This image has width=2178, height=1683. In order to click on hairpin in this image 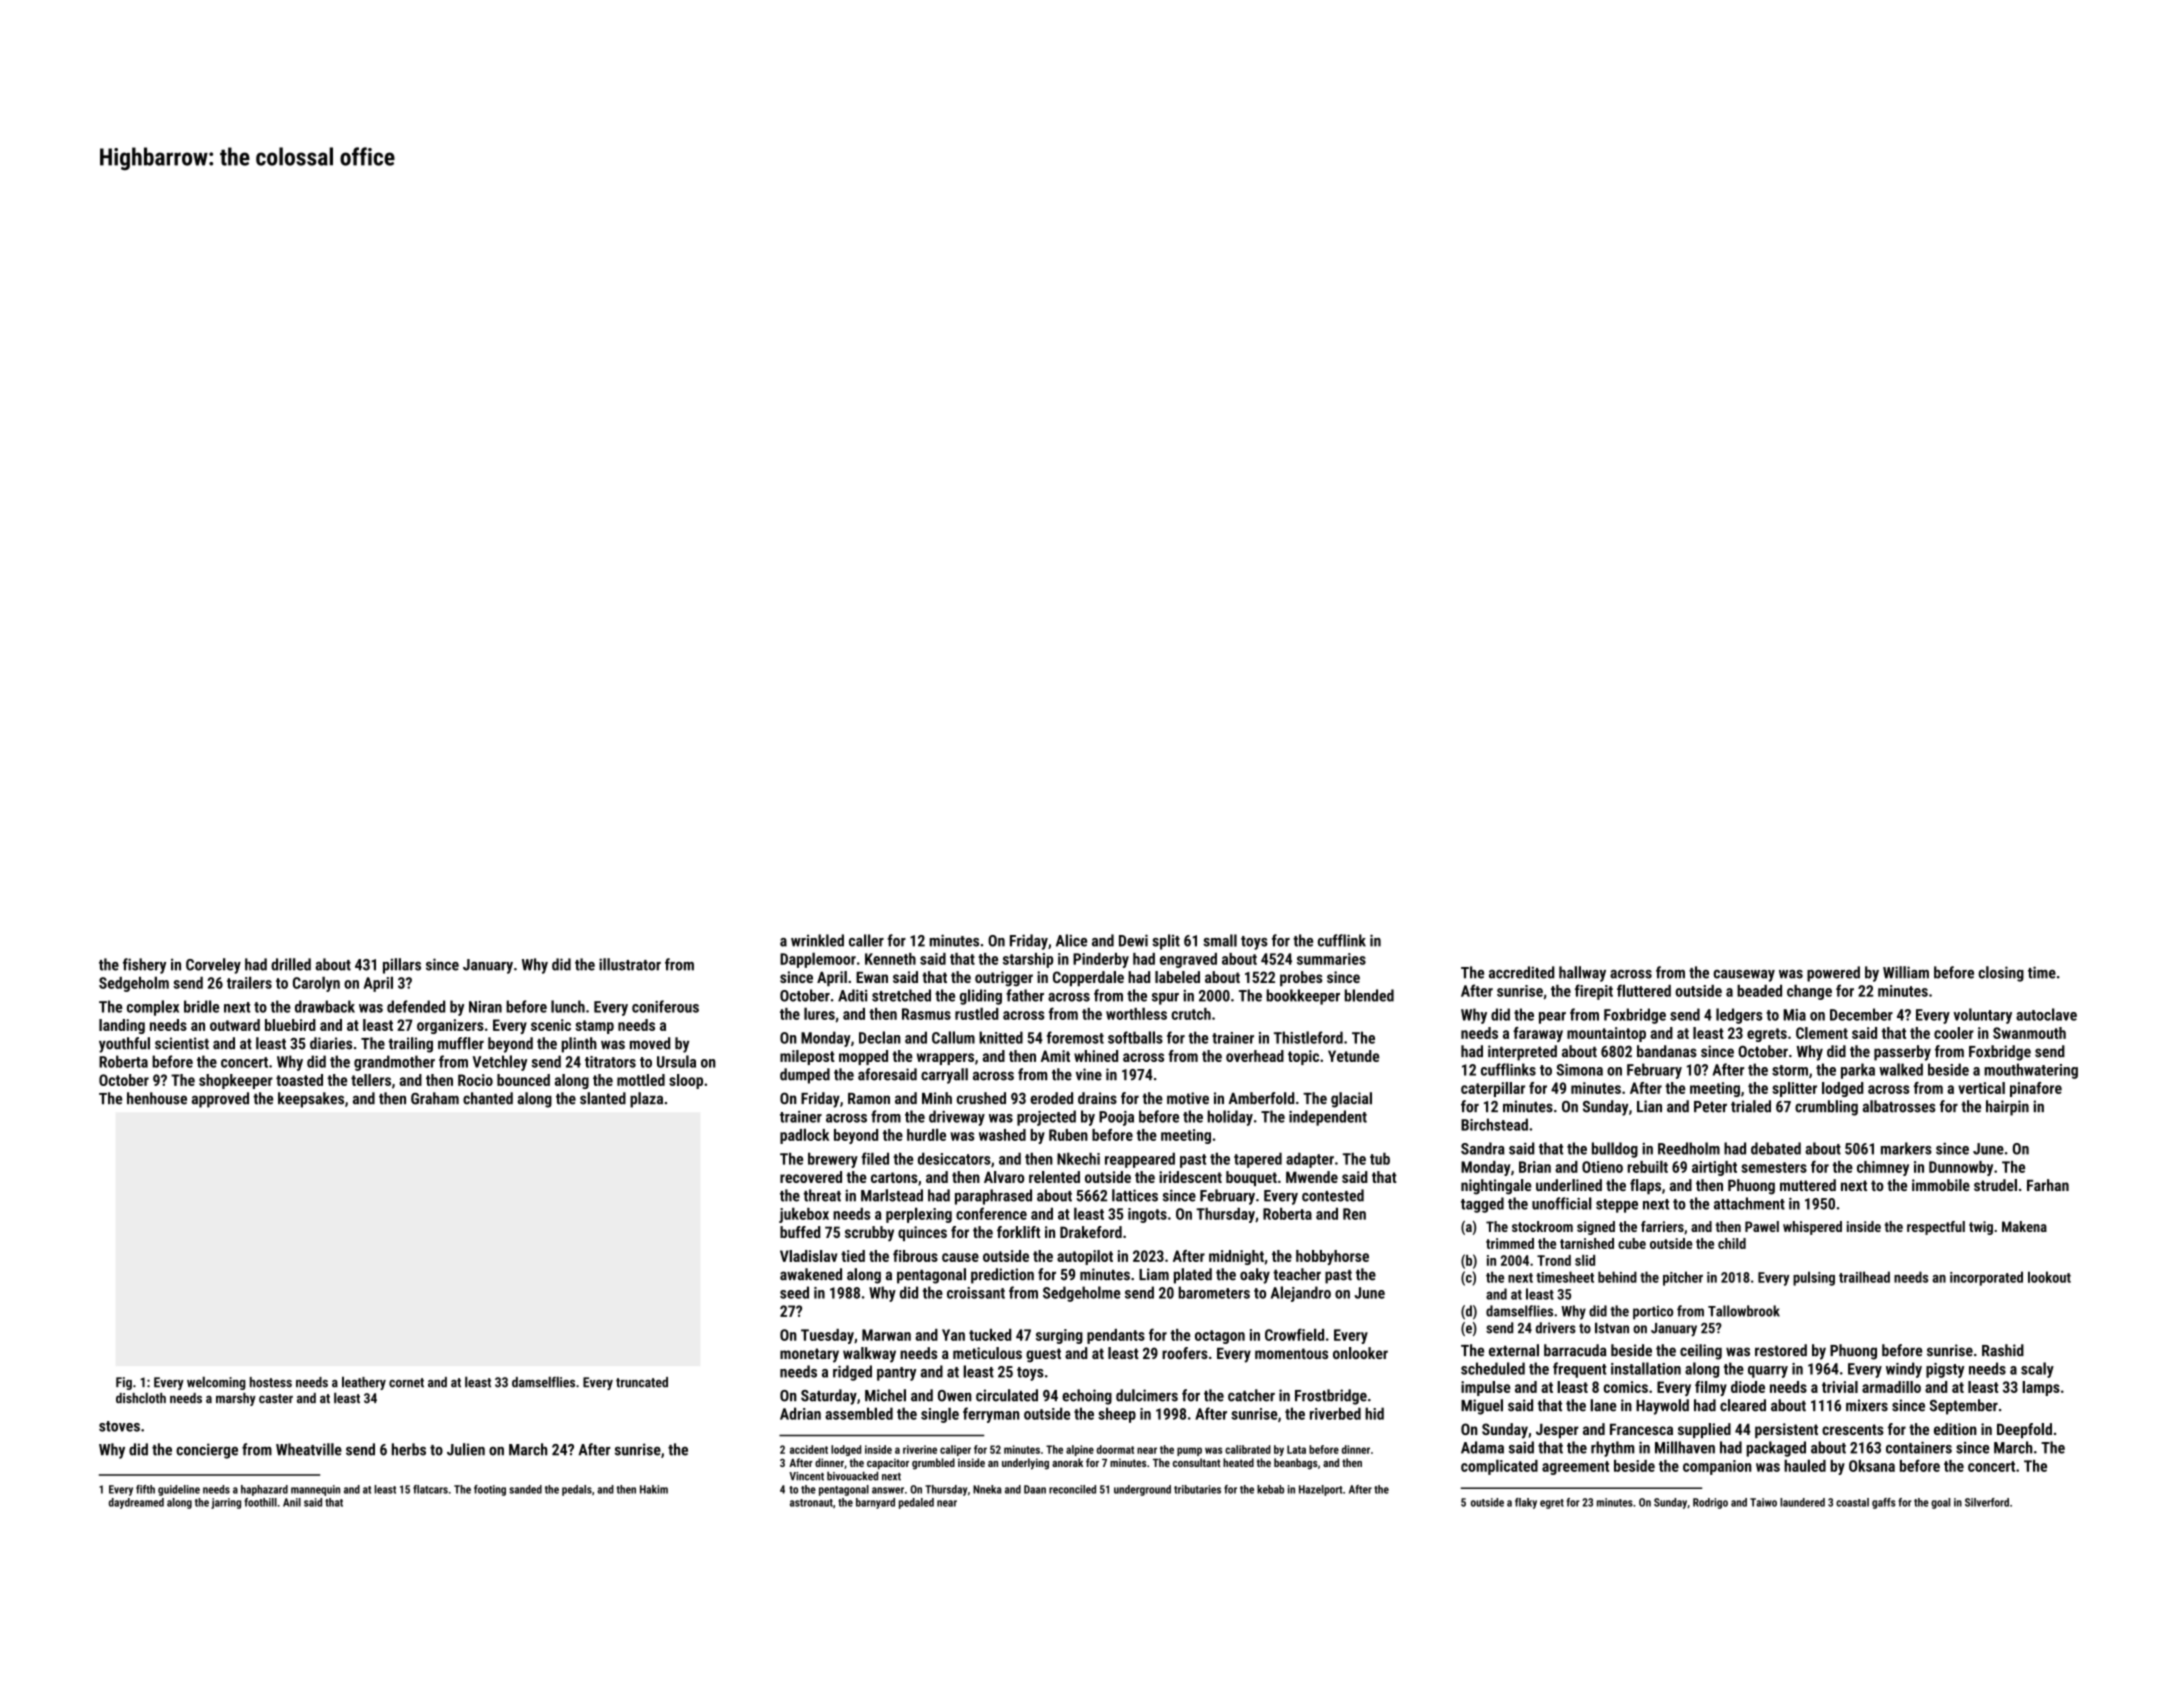, I will do `click(2007, 1108)`.
